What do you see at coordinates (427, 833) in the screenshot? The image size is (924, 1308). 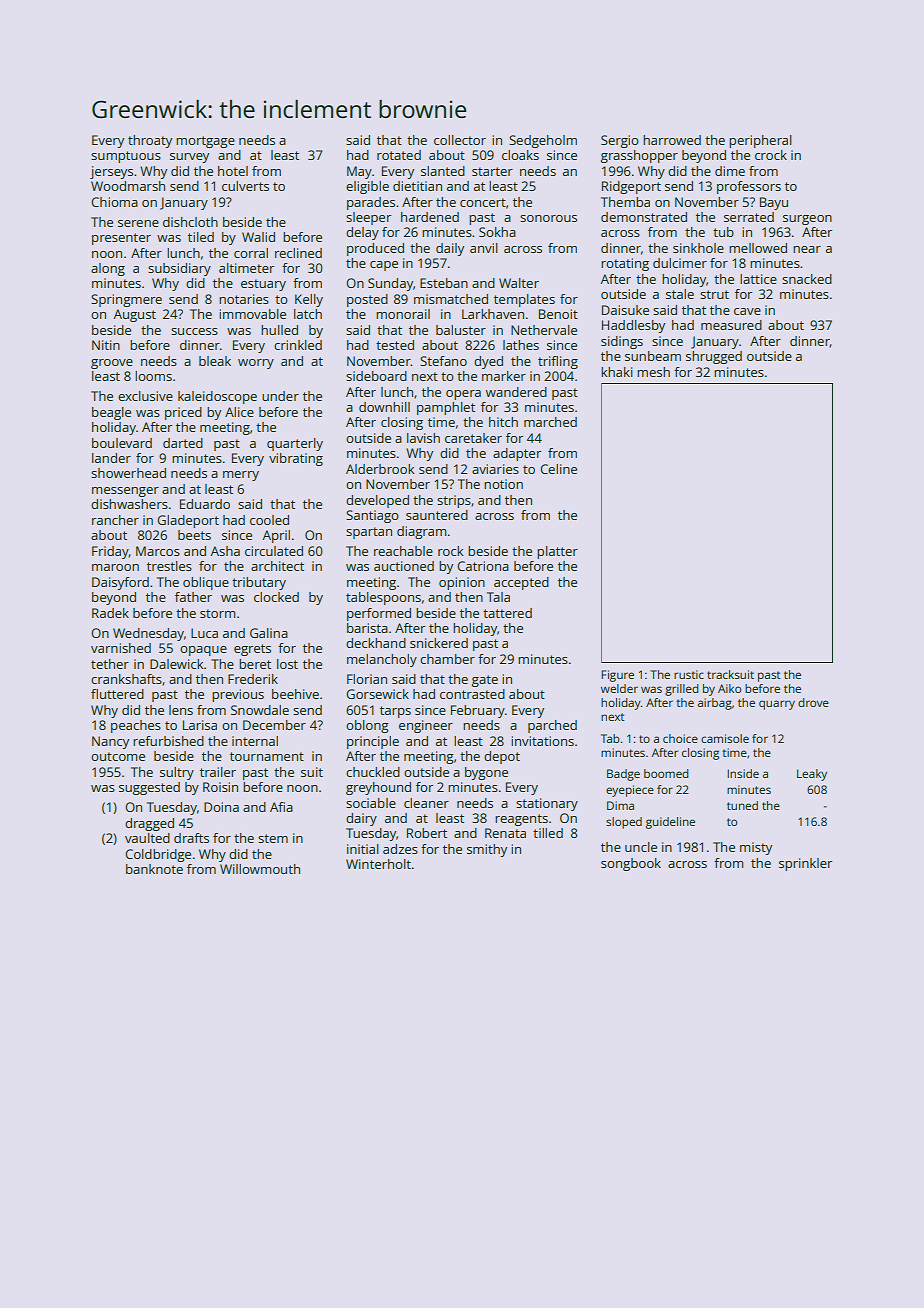 I see `Robert` at bounding box center [427, 833].
